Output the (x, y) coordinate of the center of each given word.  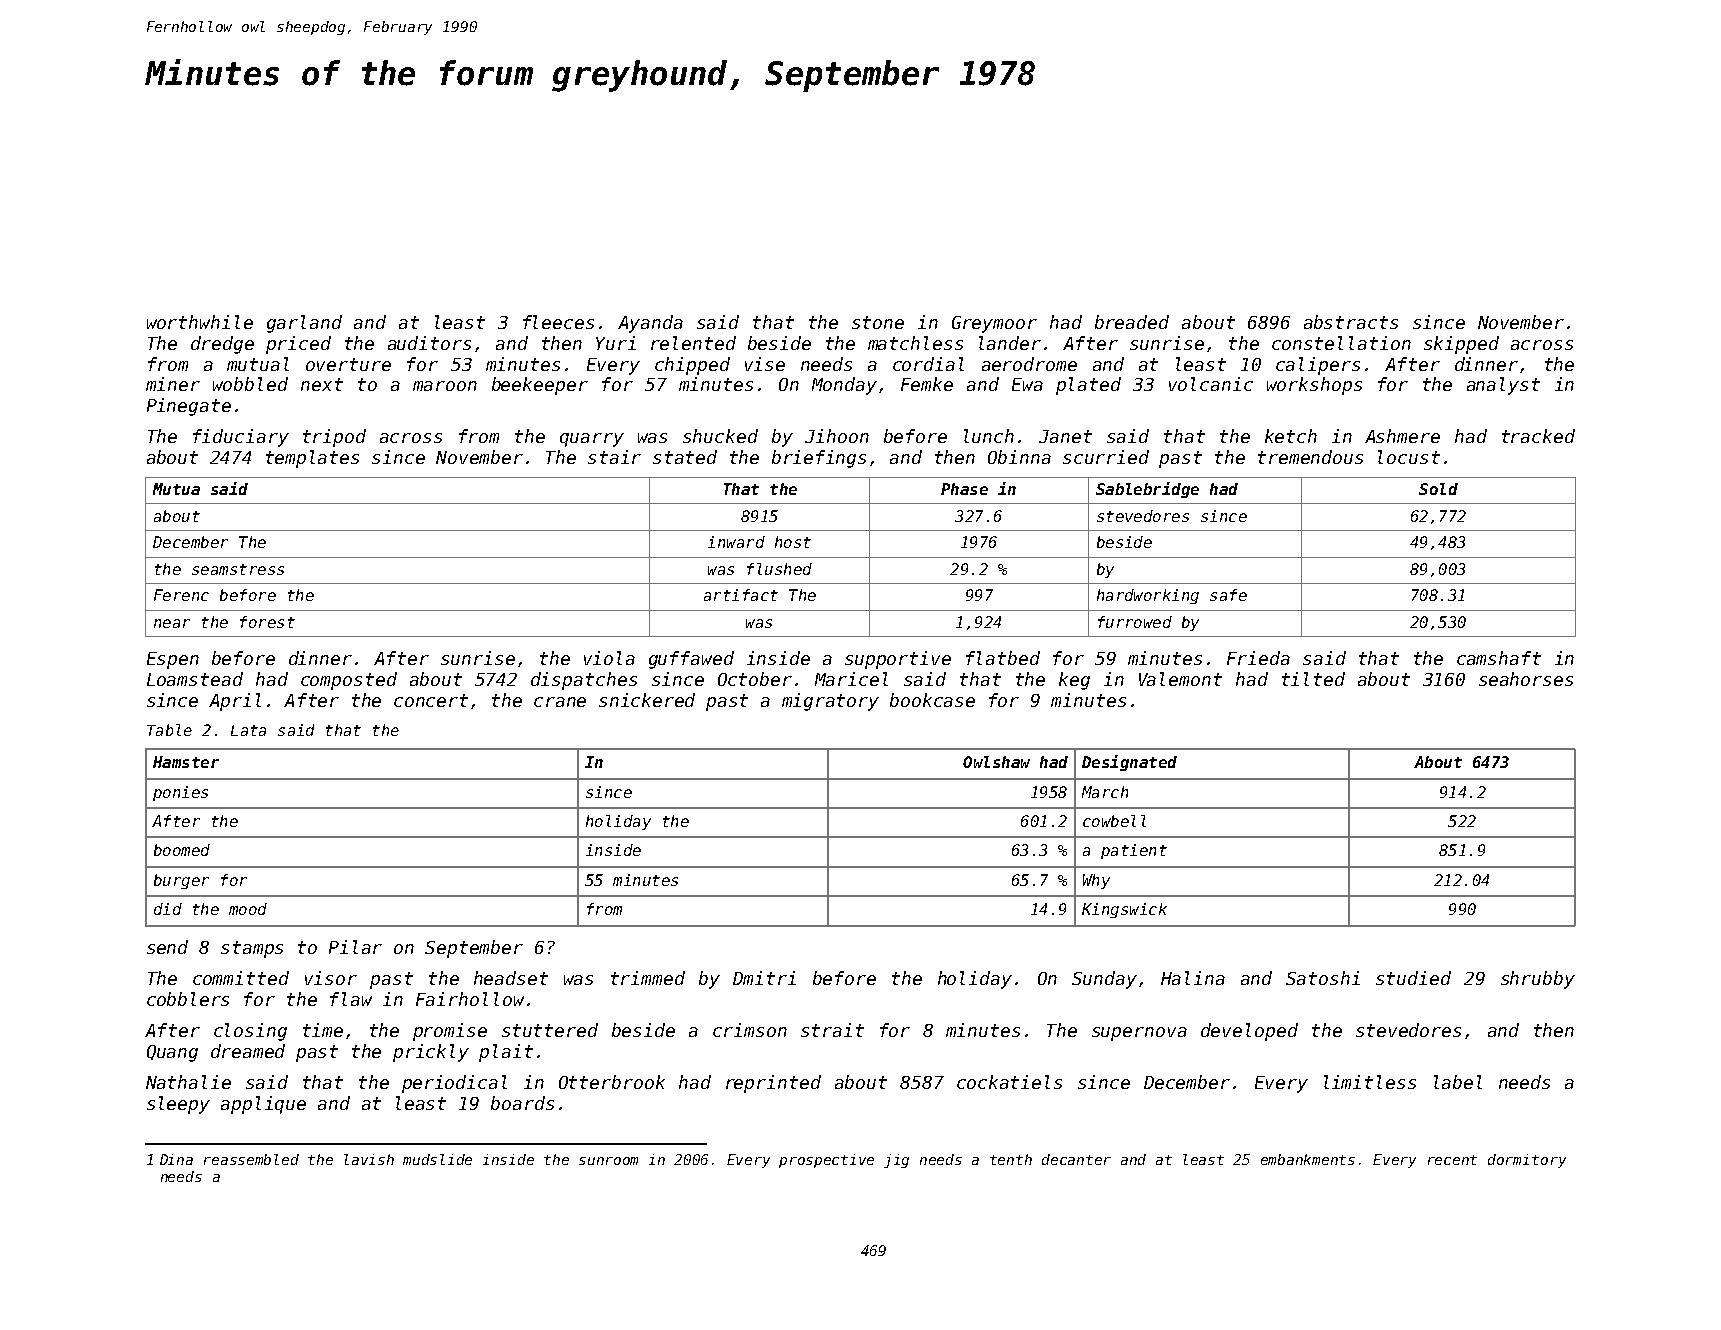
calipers (1318, 366)
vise (765, 364)
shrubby (1538, 980)
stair (614, 457)
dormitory (1527, 1161)
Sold (1438, 489)
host (793, 542)
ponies (180, 793)
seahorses (1526, 679)
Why (1096, 881)
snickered (647, 700)
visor (331, 978)
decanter (1076, 1159)
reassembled (251, 1159)
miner (173, 384)
